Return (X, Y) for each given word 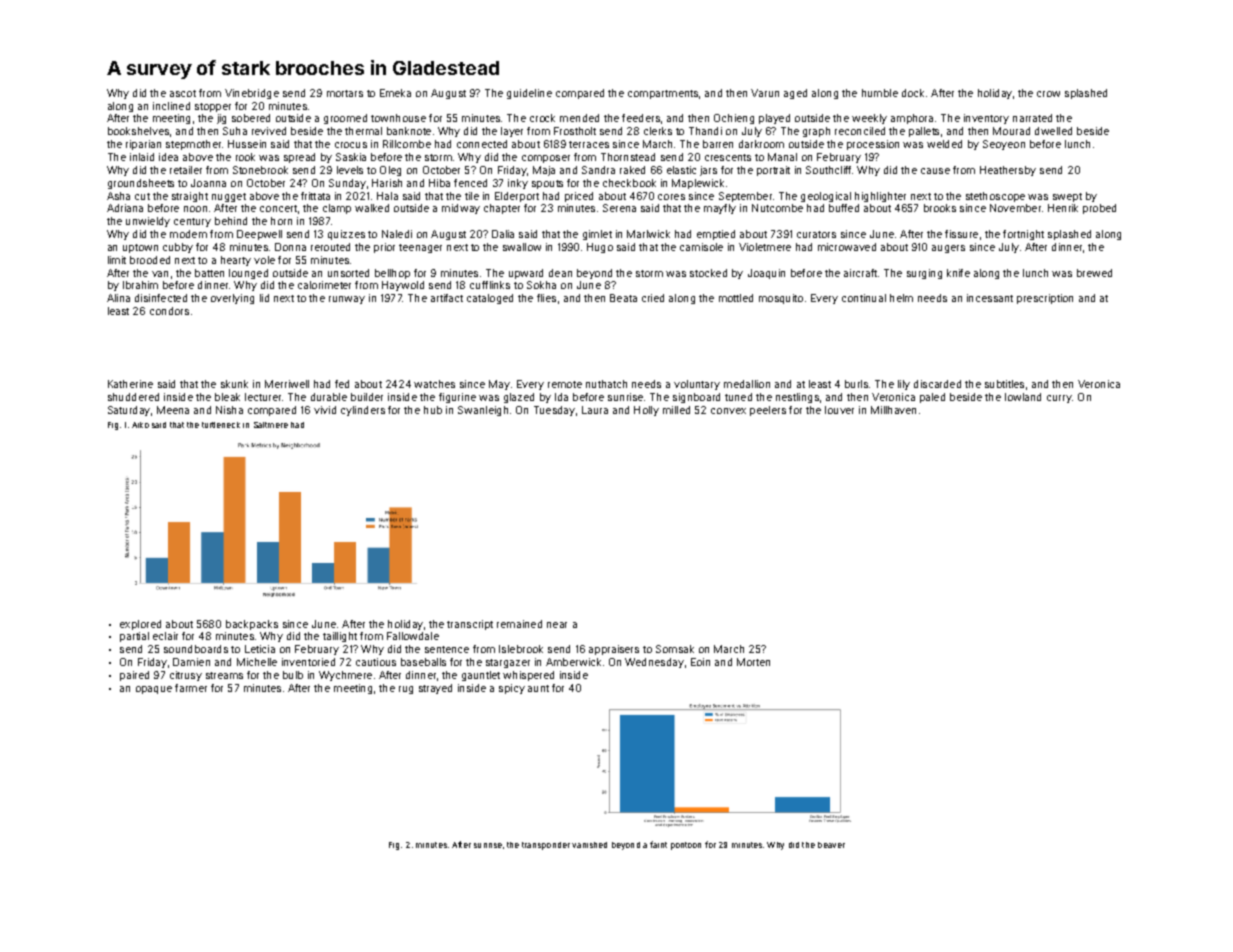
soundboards (196, 649)
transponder (546, 846)
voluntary (697, 385)
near (557, 625)
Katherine (130, 384)
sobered (251, 118)
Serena (619, 208)
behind (231, 221)
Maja (544, 171)
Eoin (700, 662)
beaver (831, 845)
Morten (753, 662)
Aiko (140, 425)
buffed (844, 208)
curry (1059, 399)
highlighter (880, 197)
